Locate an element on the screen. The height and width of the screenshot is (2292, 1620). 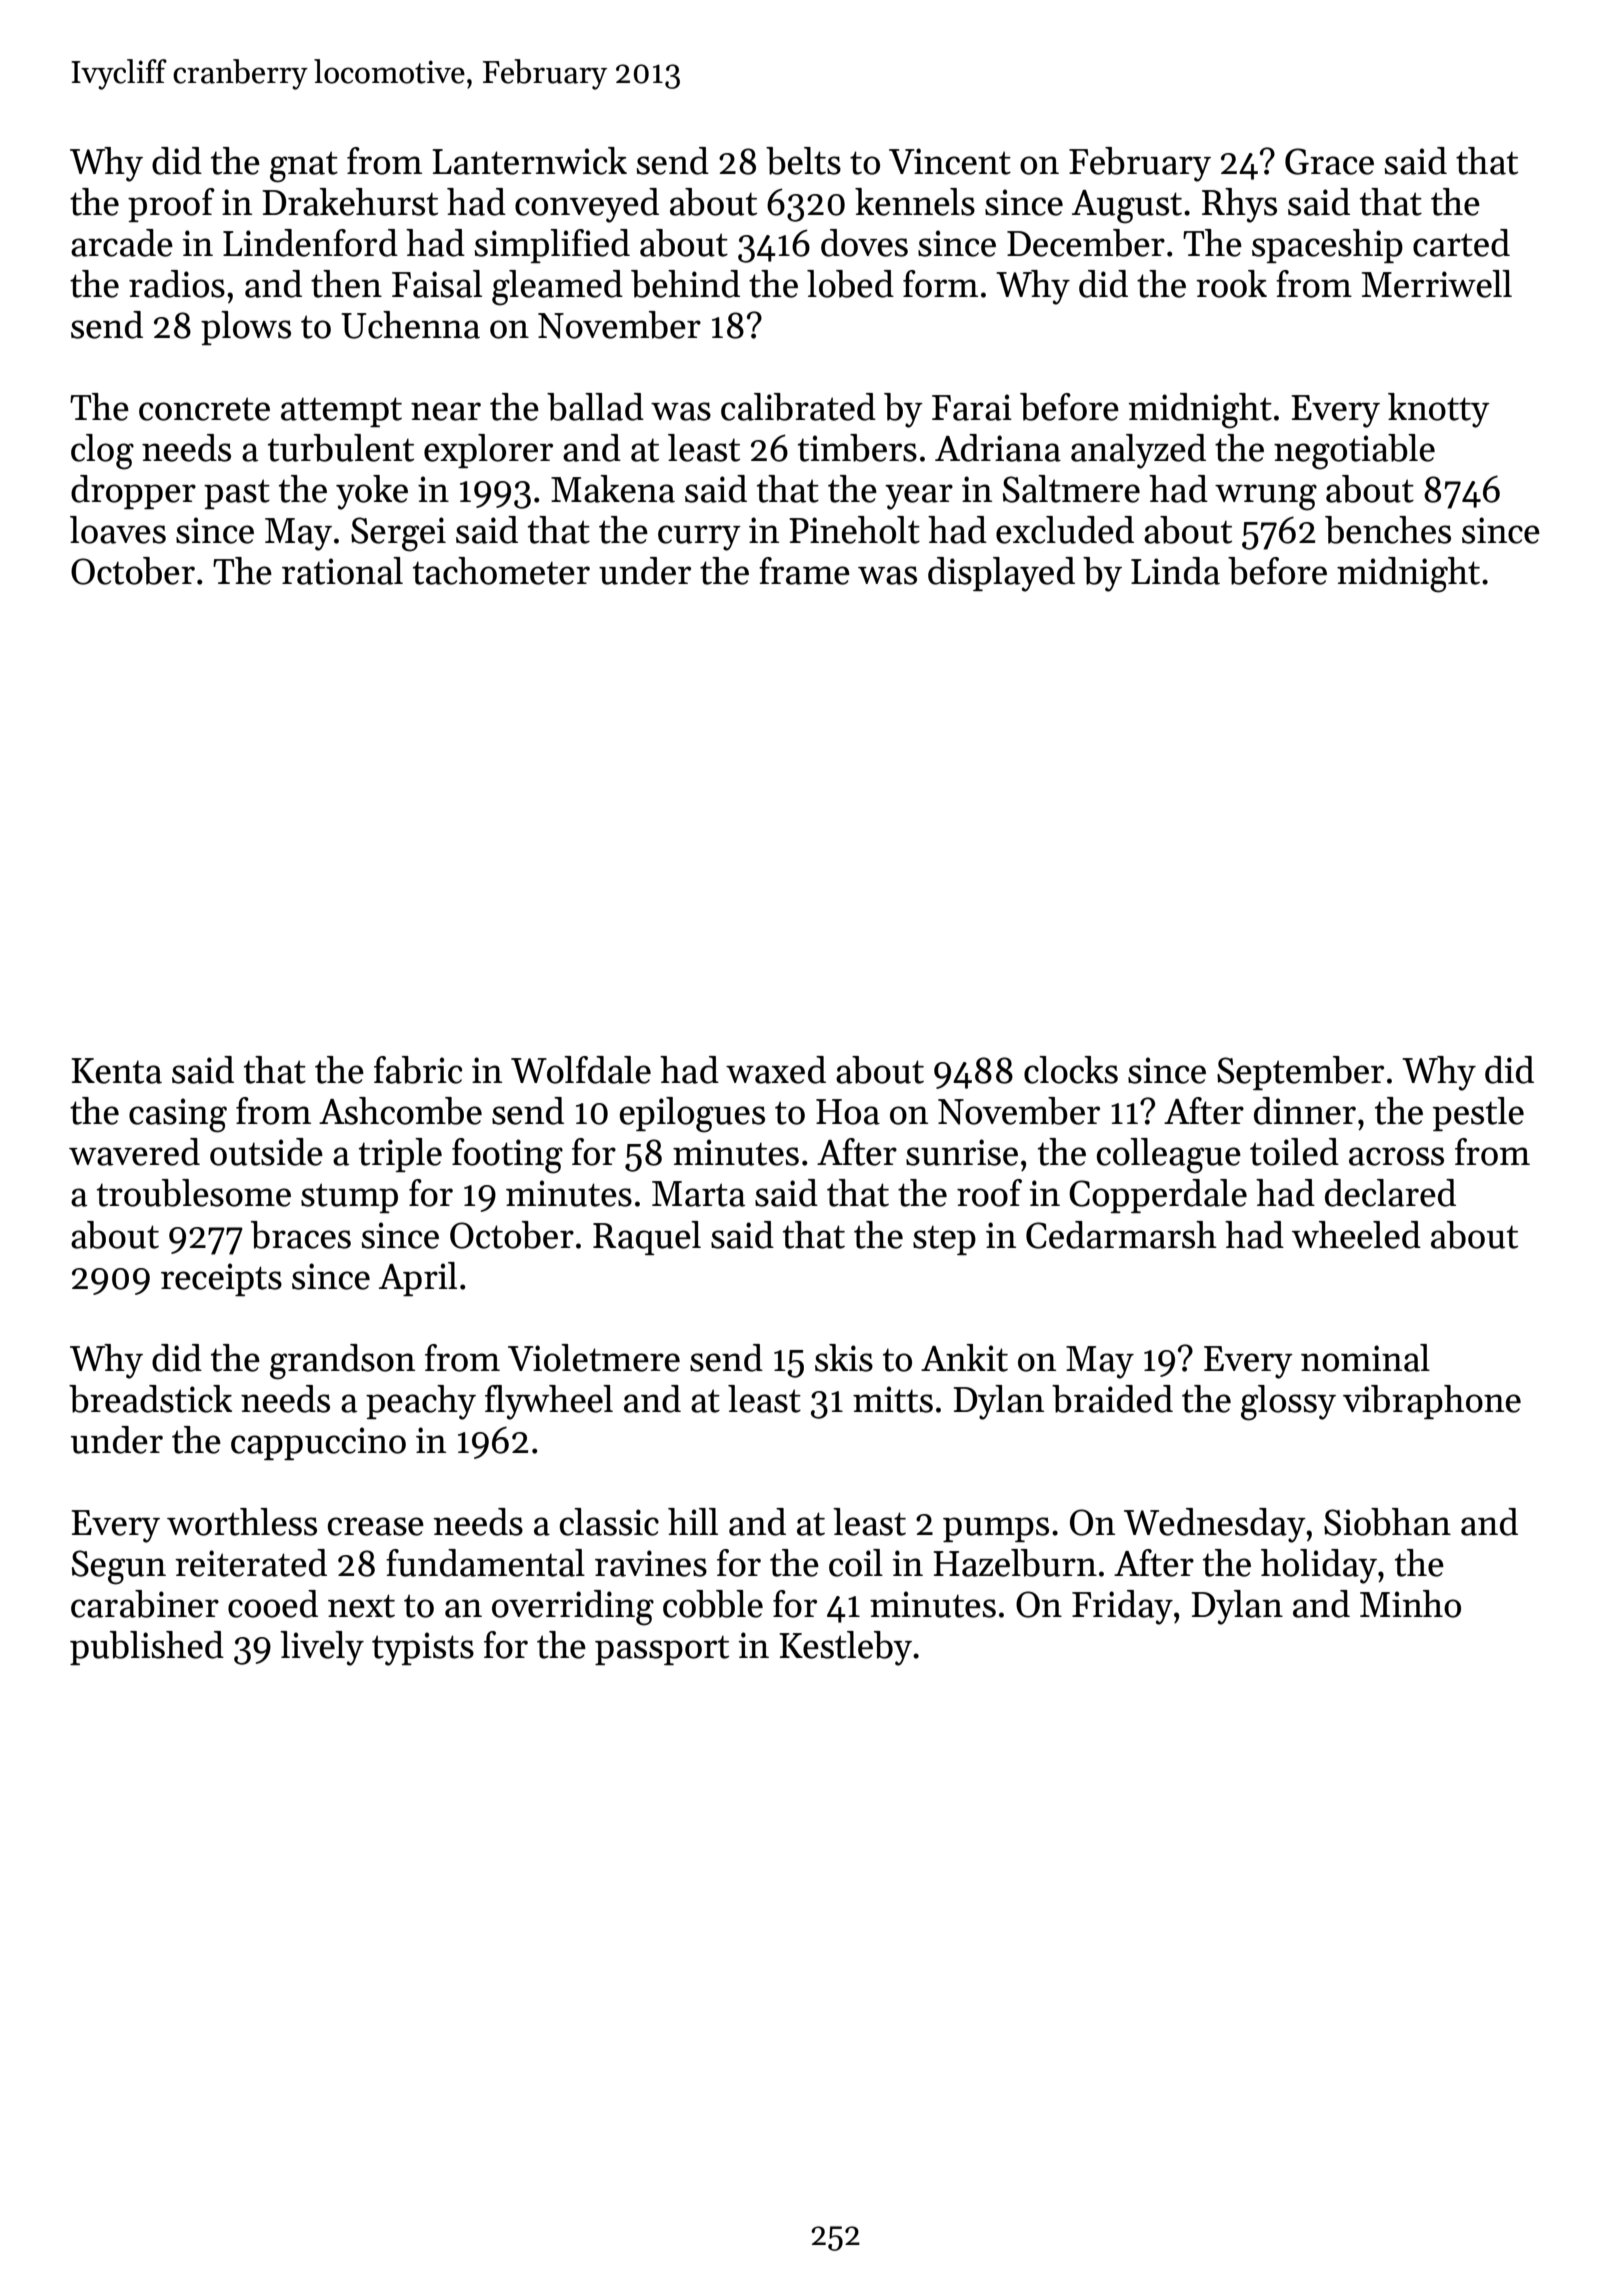
spaceship is located at coordinates (1327, 246).
